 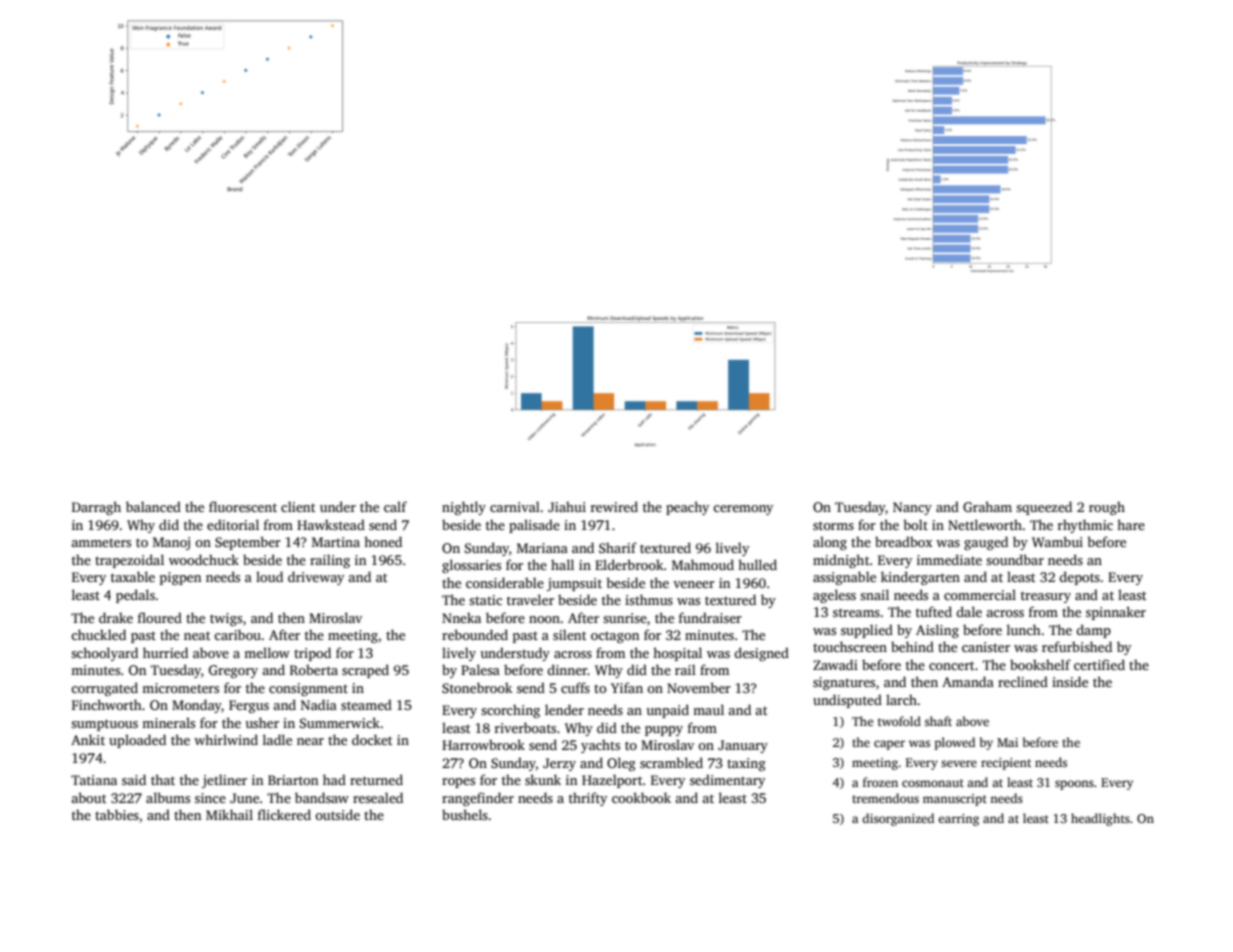 What do you see at coordinates (314, 669) in the screenshot?
I see `Roberta` at bounding box center [314, 669].
